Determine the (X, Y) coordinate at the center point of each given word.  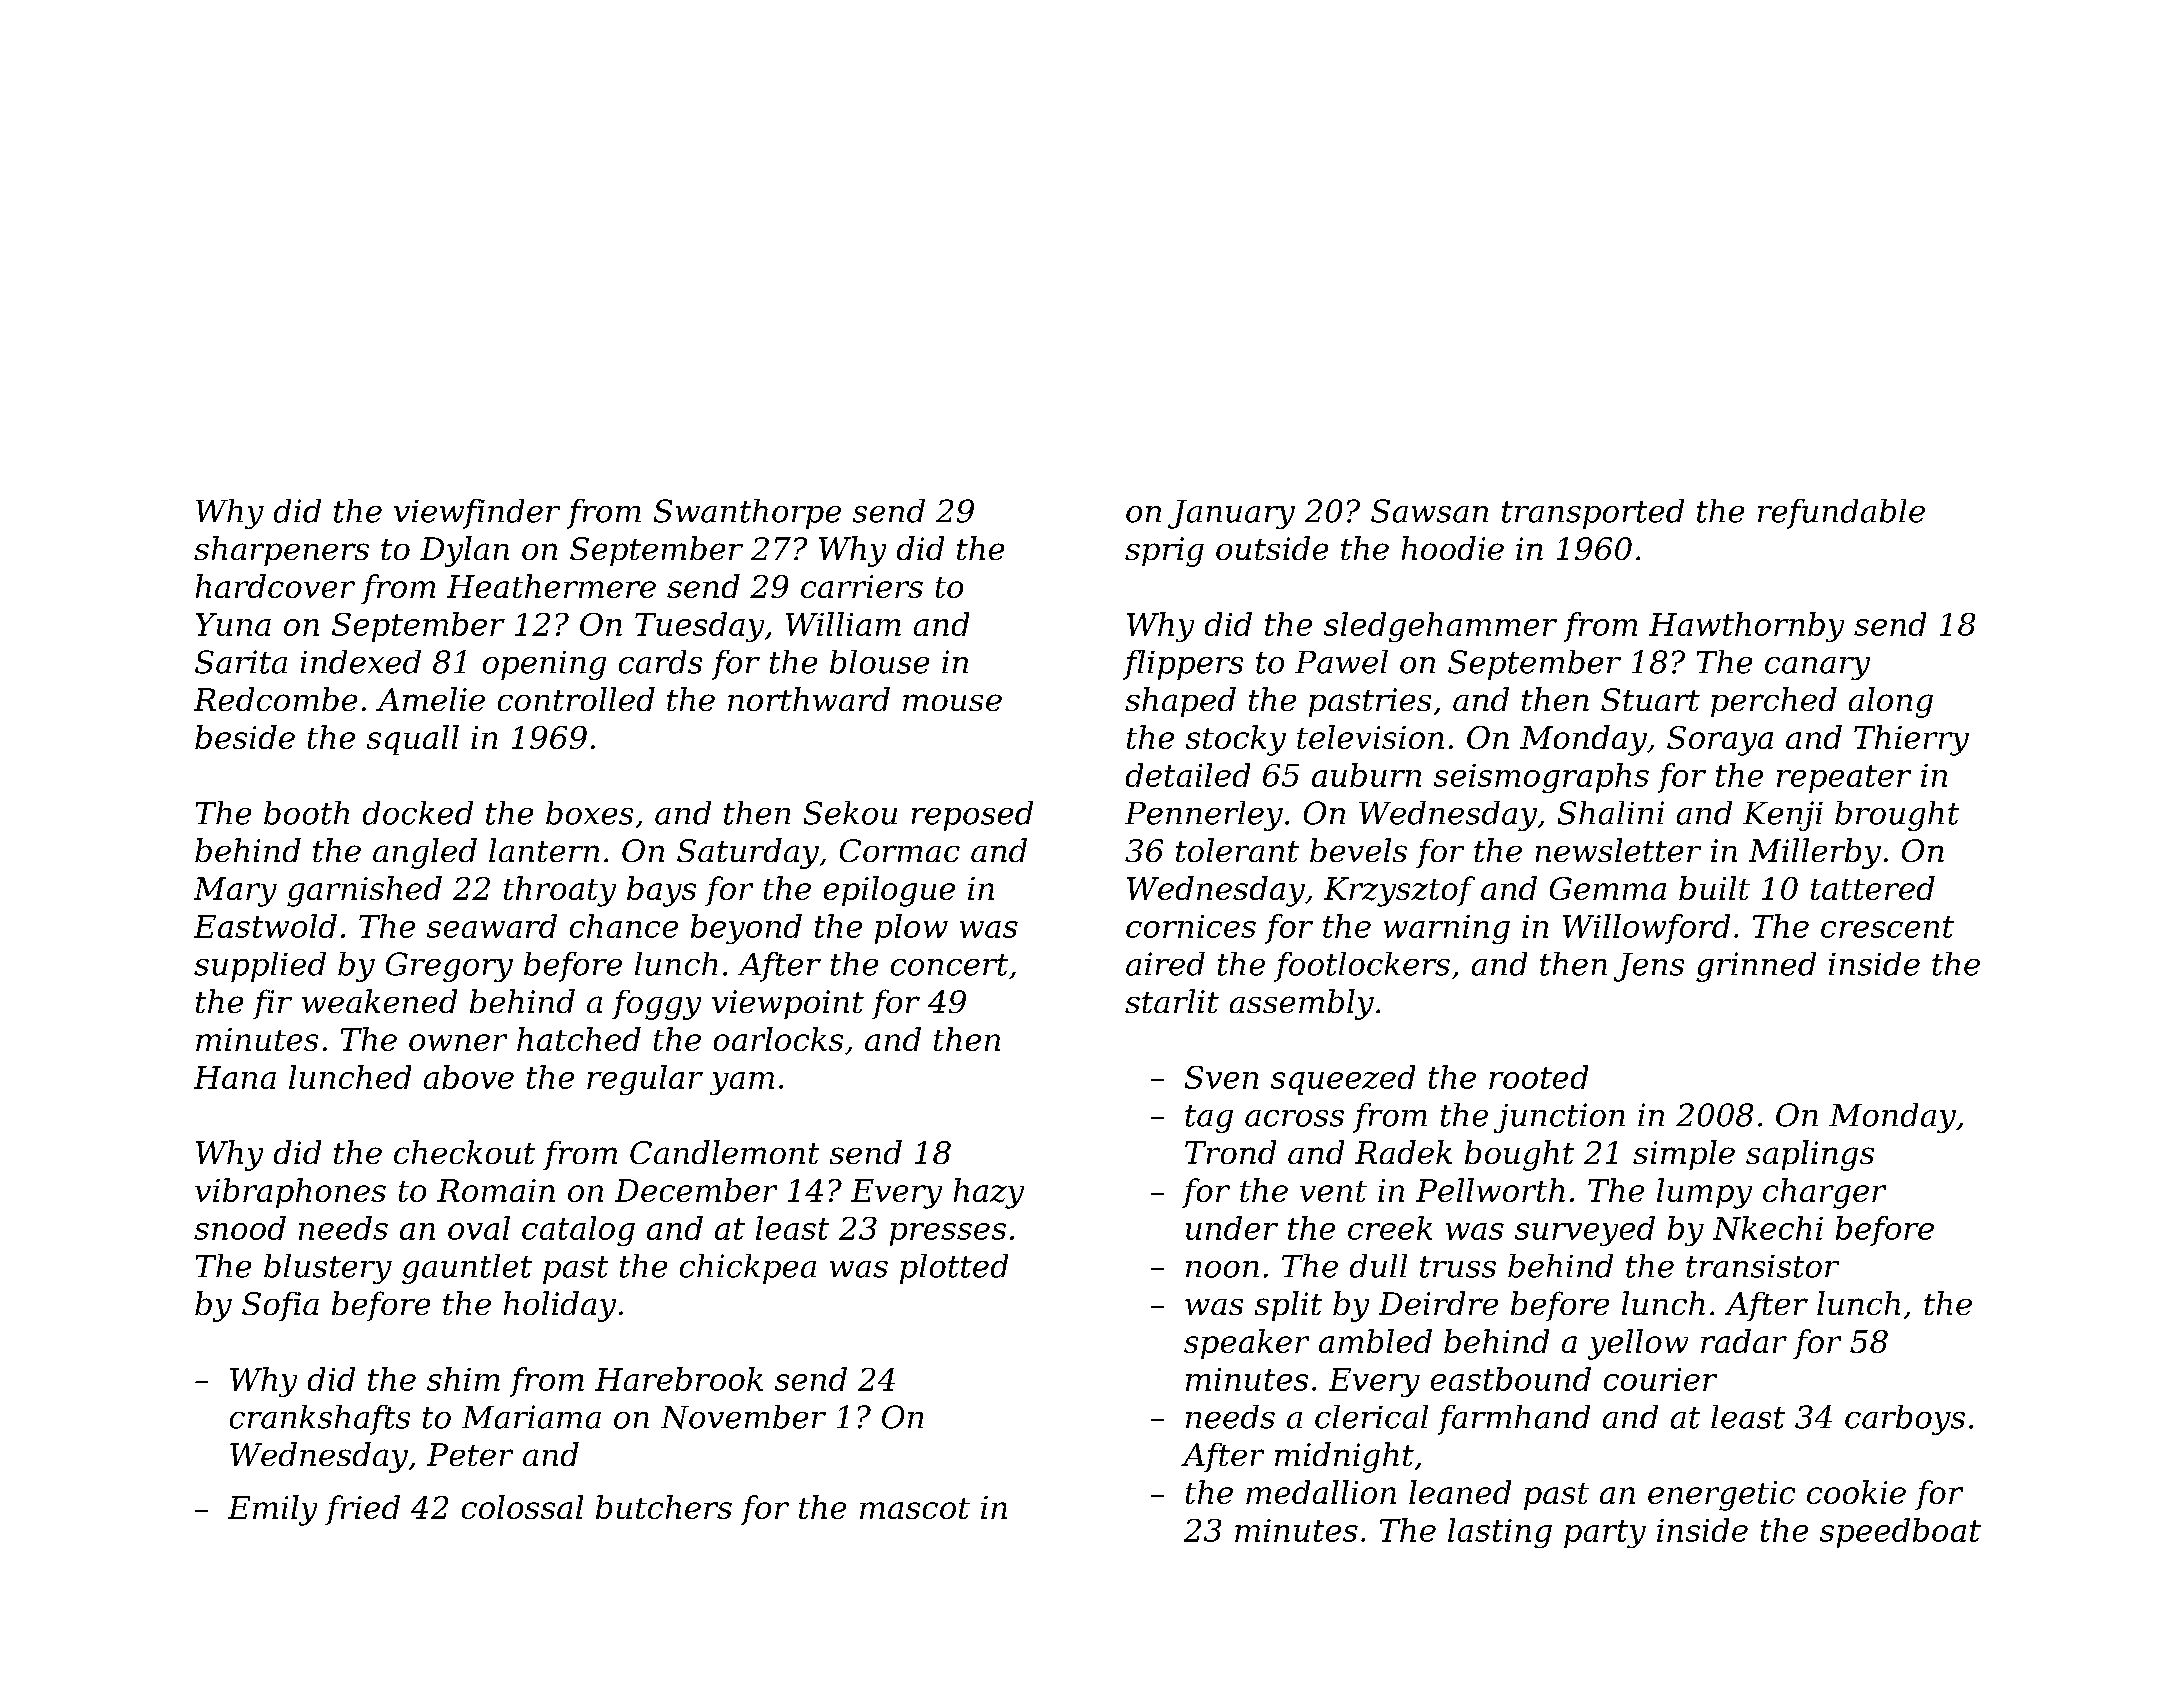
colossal (522, 1507)
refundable (1841, 514)
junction (1559, 1118)
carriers (862, 586)
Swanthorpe (747, 514)
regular (645, 1080)
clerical (1371, 1417)
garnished (364, 891)
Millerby (1815, 853)
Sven (1221, 1077)
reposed (972, 816)
